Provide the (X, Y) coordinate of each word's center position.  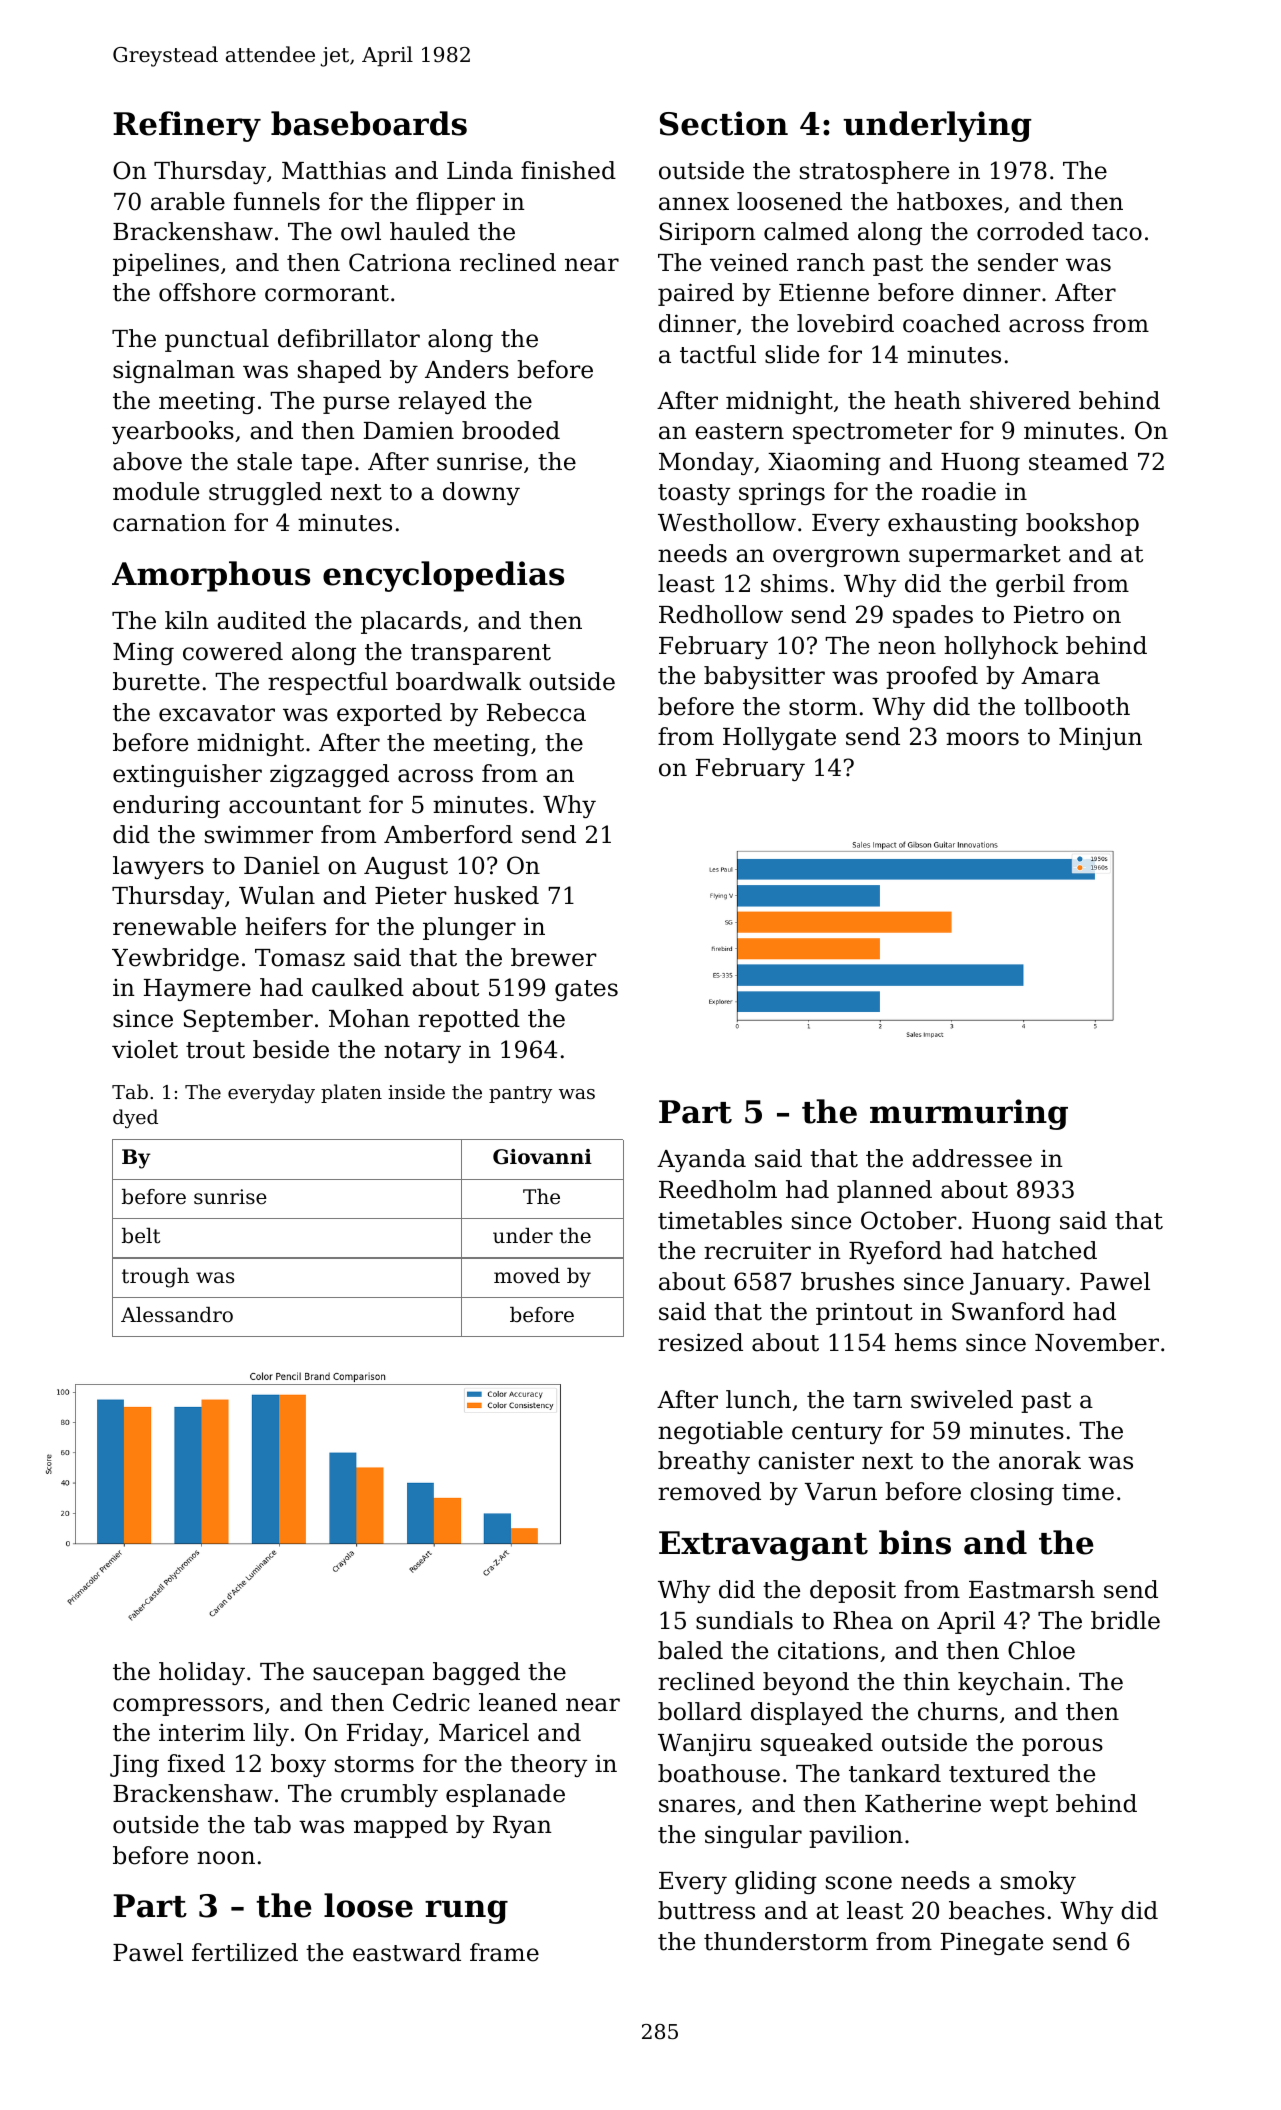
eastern (739, 431)
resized (700, 1342)
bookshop (1082, 524)
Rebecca (536, 712)
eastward (407, 1952)
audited (261, 620)
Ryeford (895, 1252)
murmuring (969, 1114)
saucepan (369, 1676)
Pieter (411, 895)
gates (586, 990)
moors (982, 739)
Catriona (400, 262)
